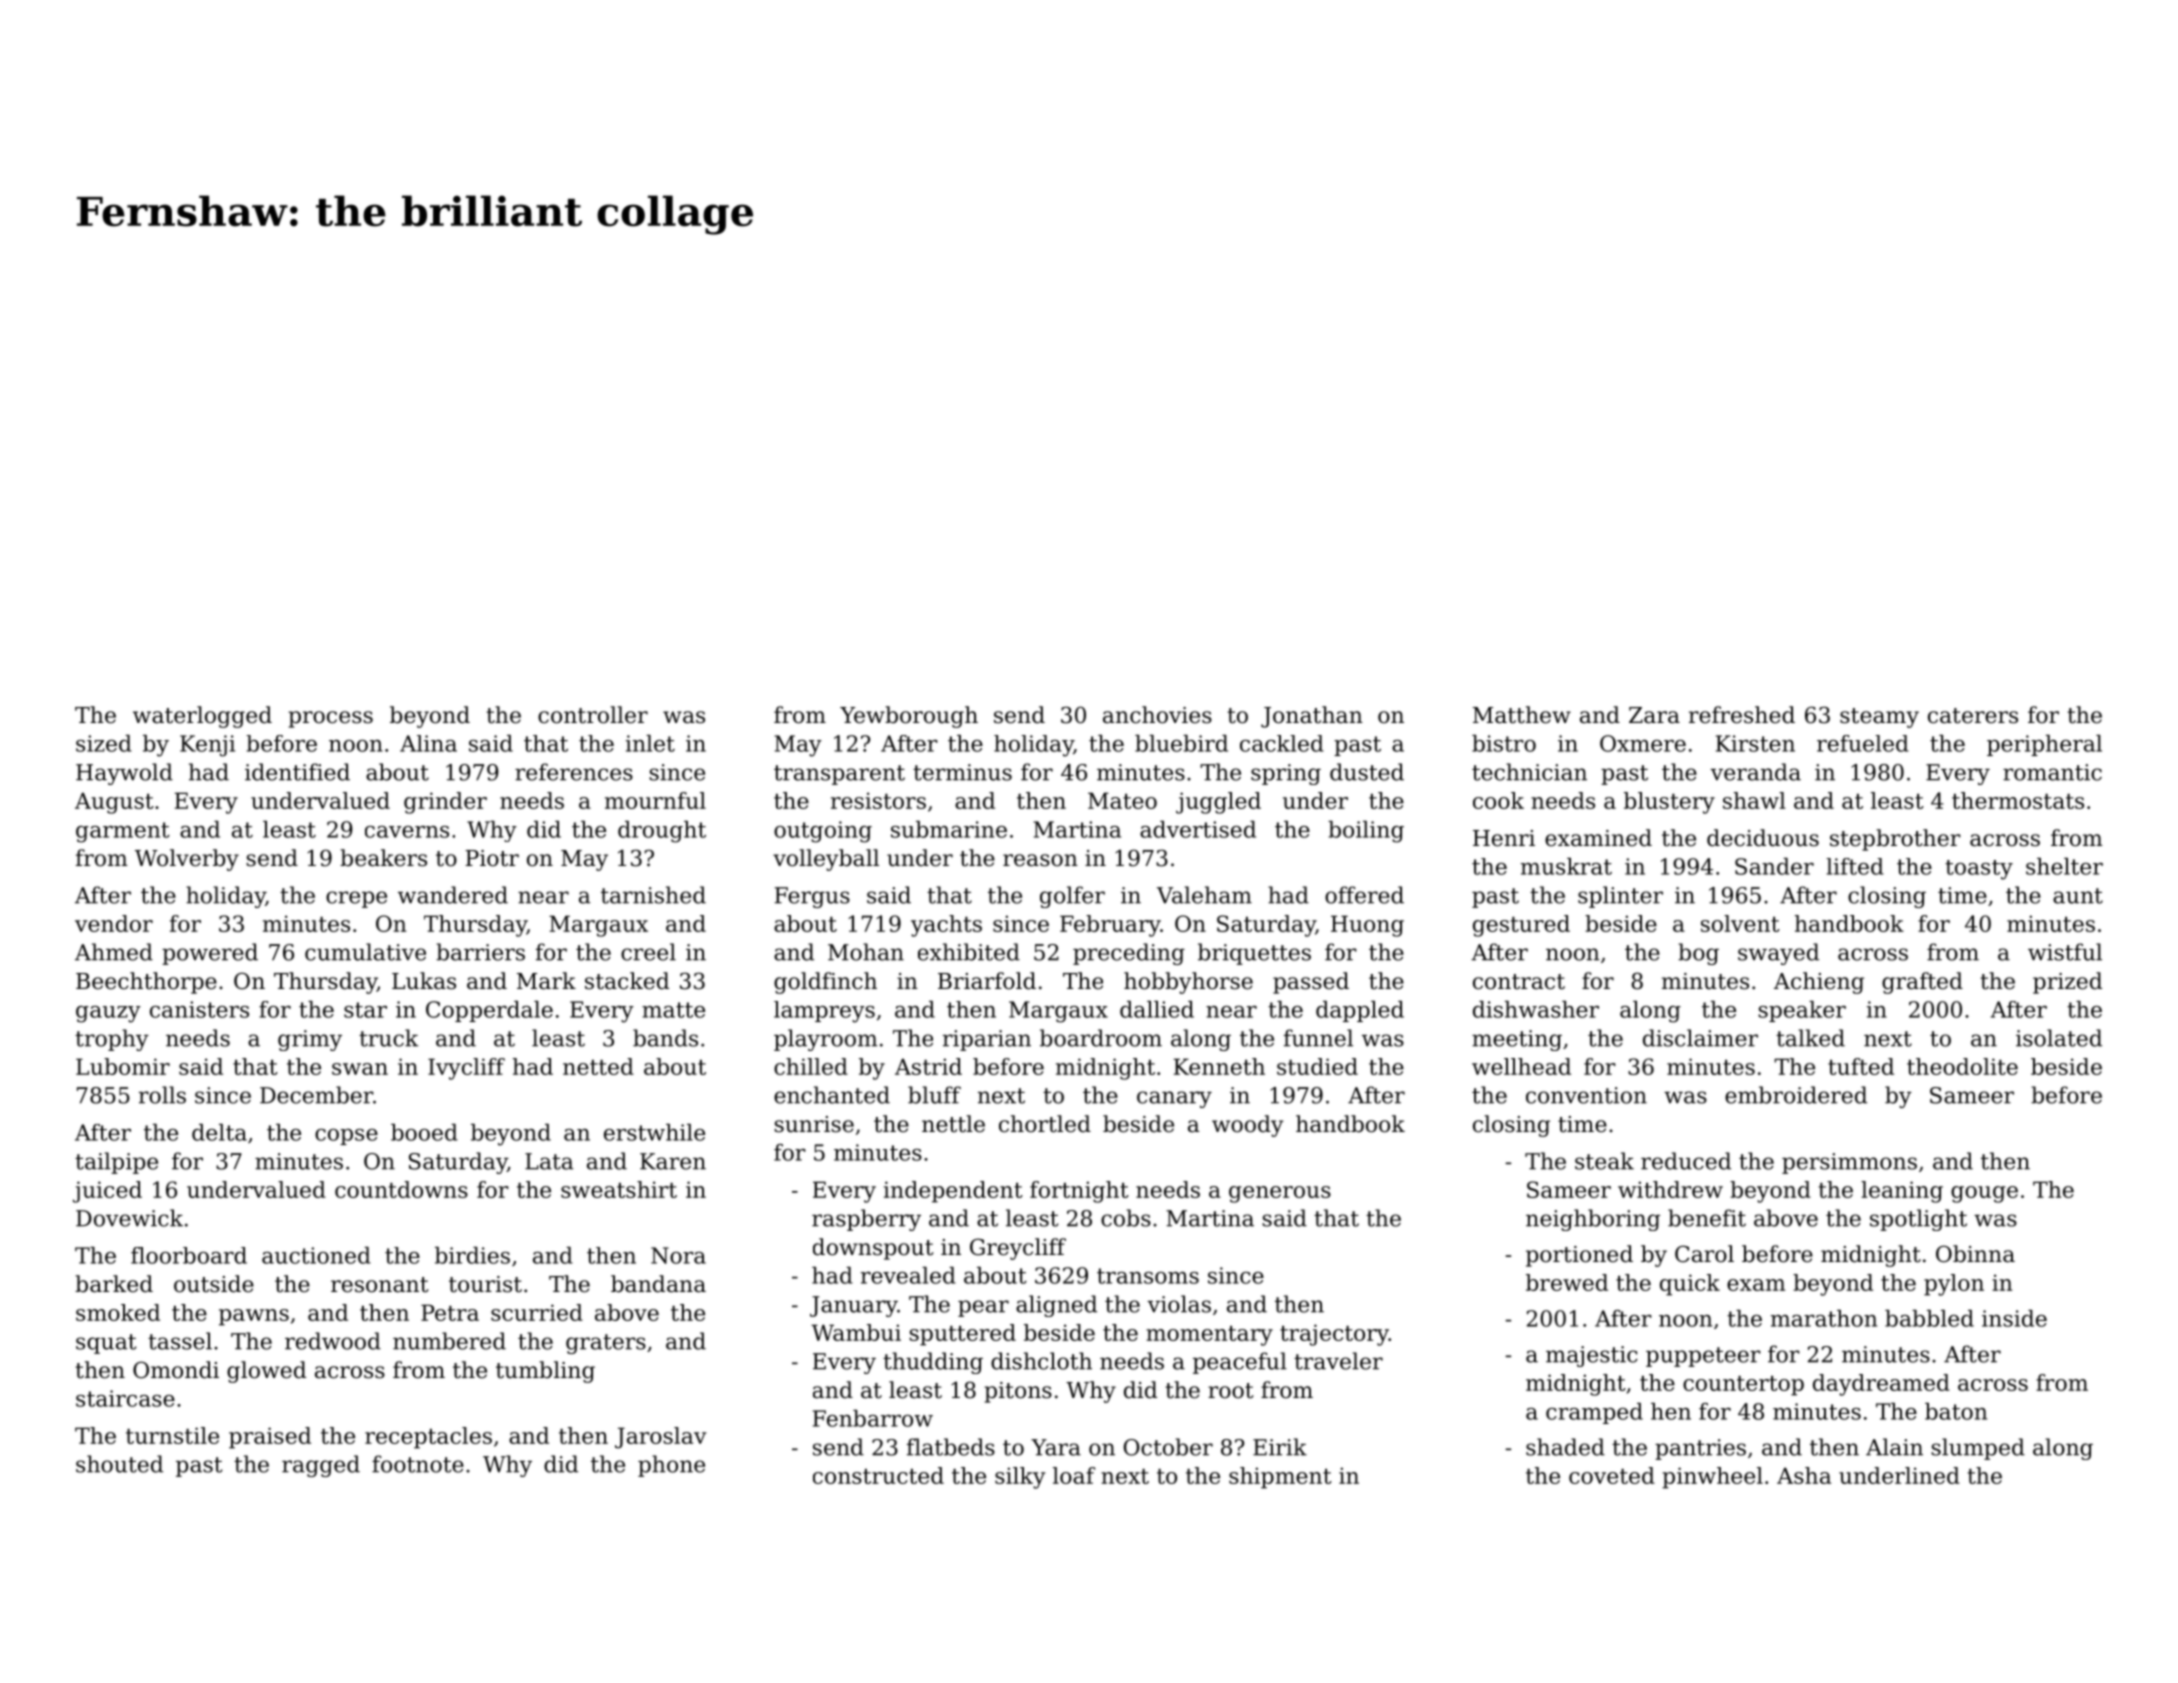 This screenshot has height=1683, width=2178. I want to click on footnote, so click(418, 1464).
